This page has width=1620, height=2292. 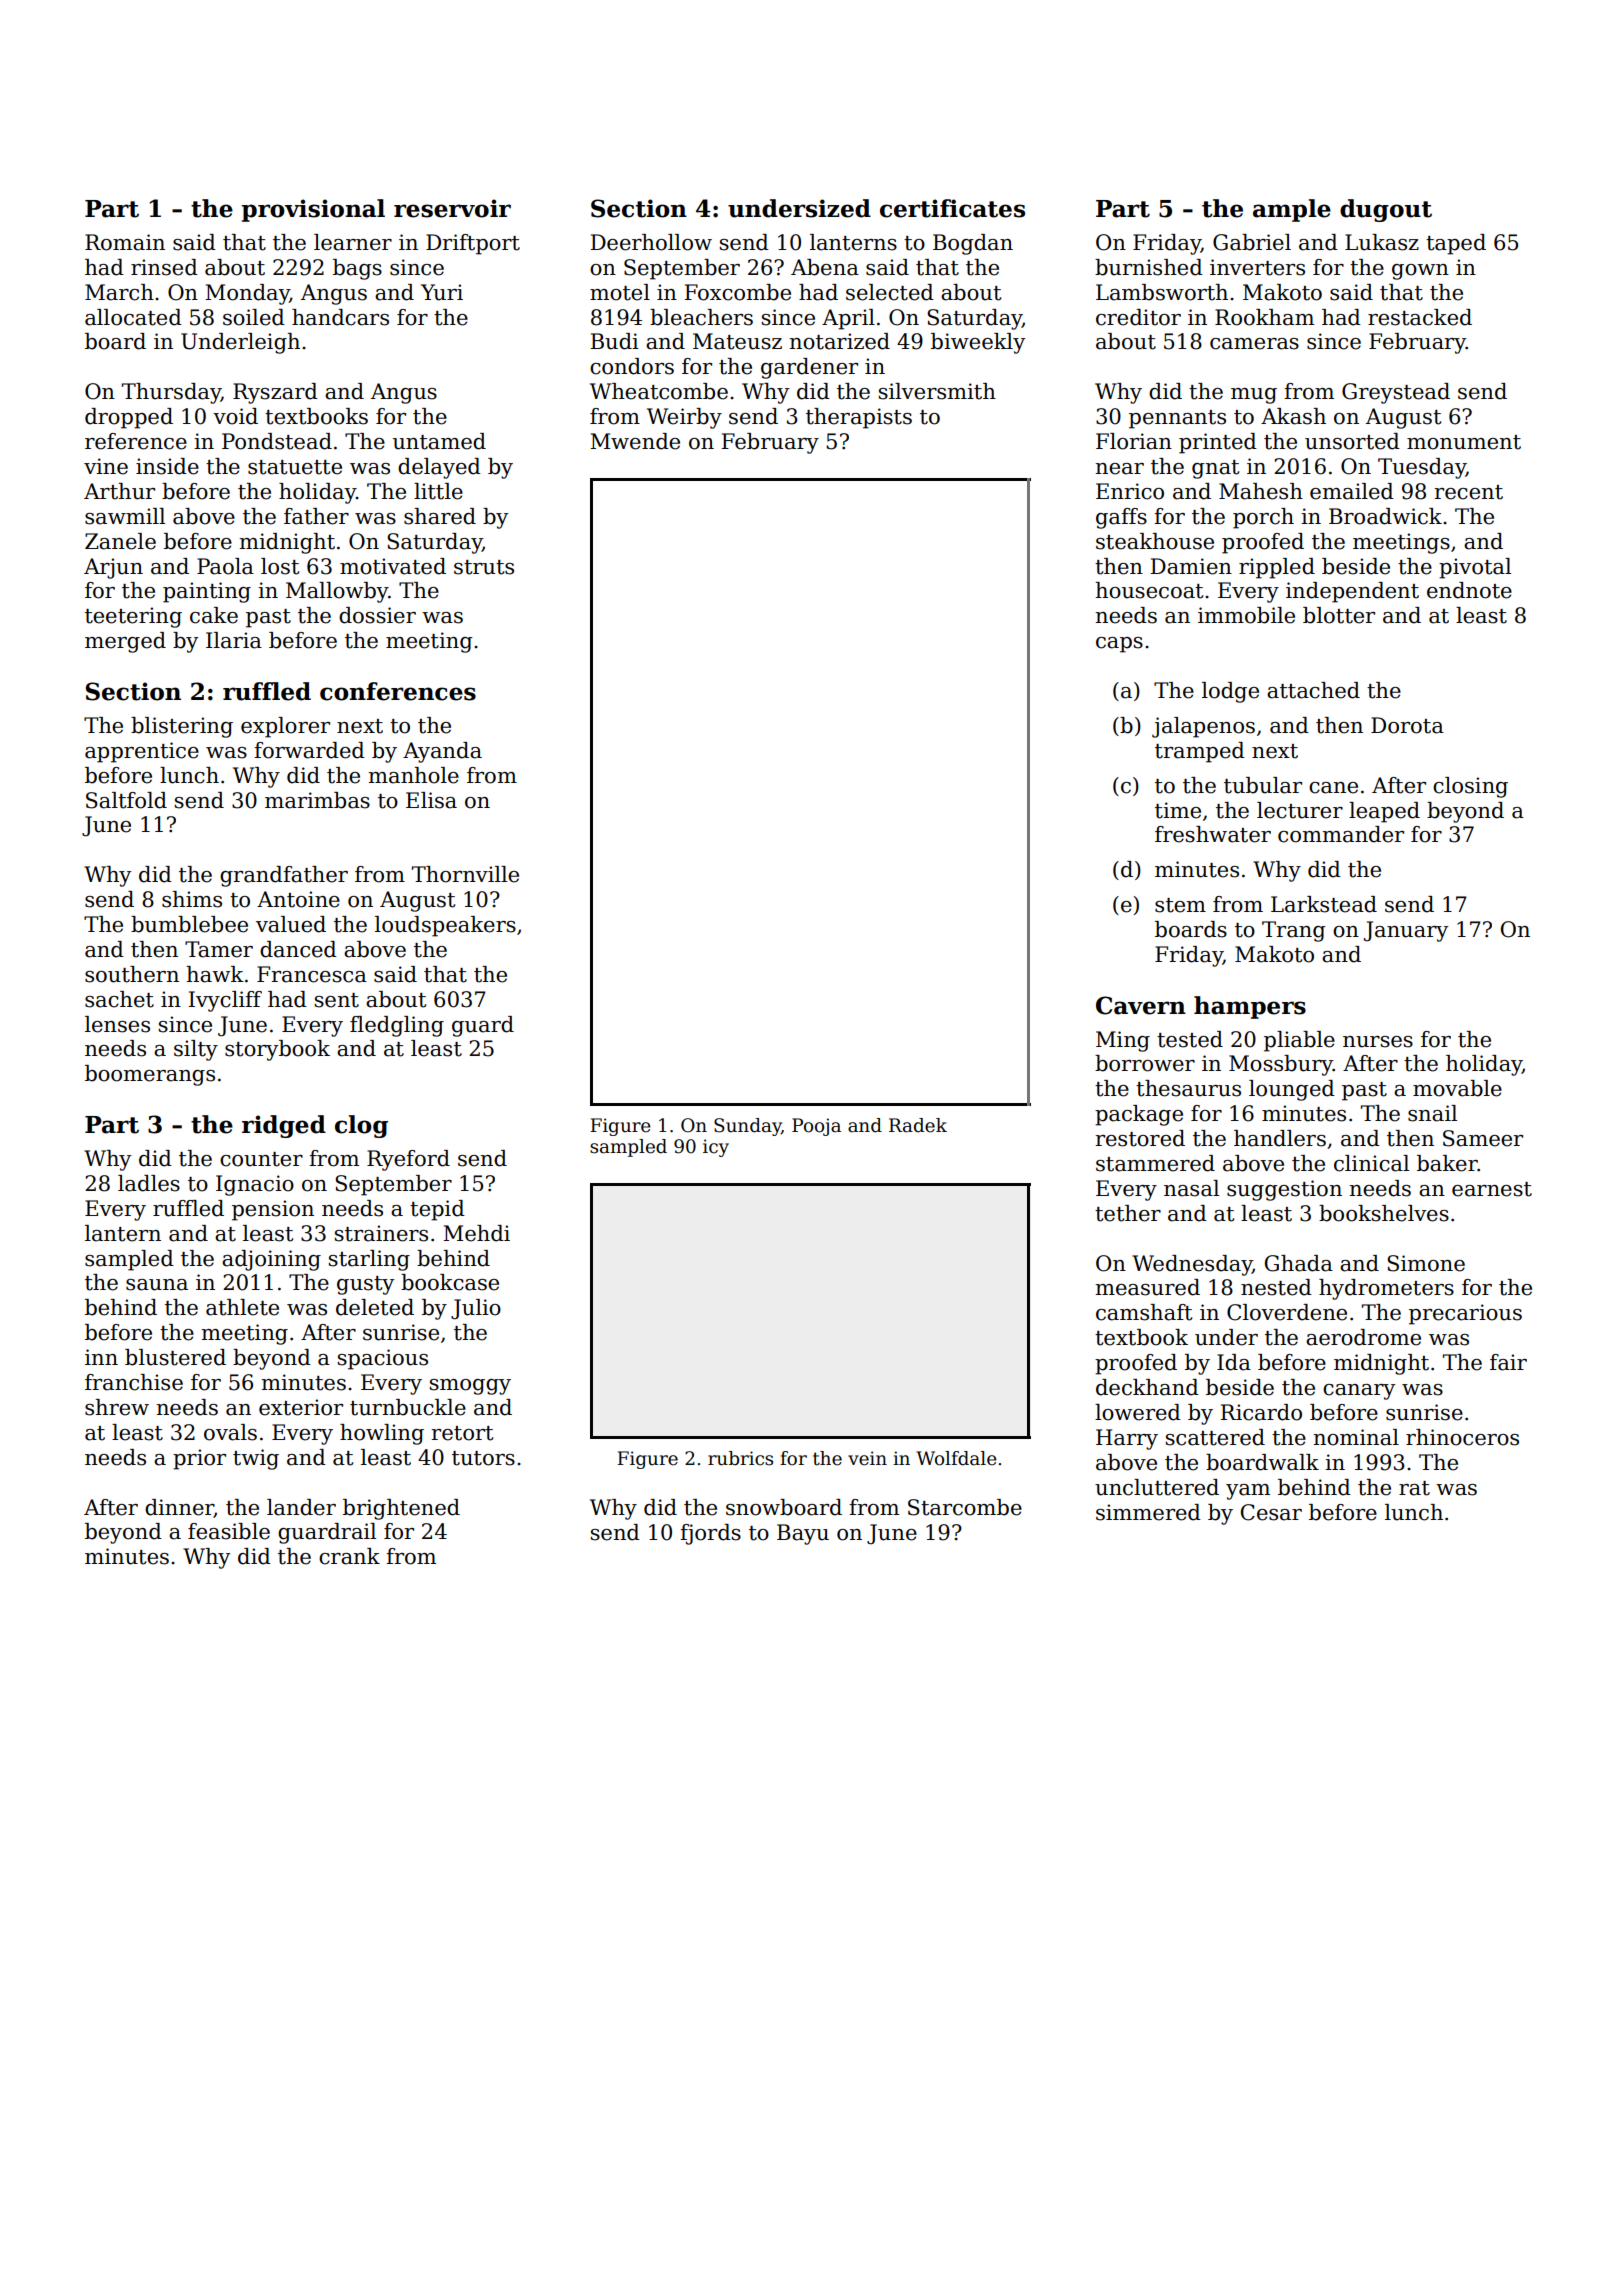 I want to click on Bayu, so click(x=803, y=1534).
